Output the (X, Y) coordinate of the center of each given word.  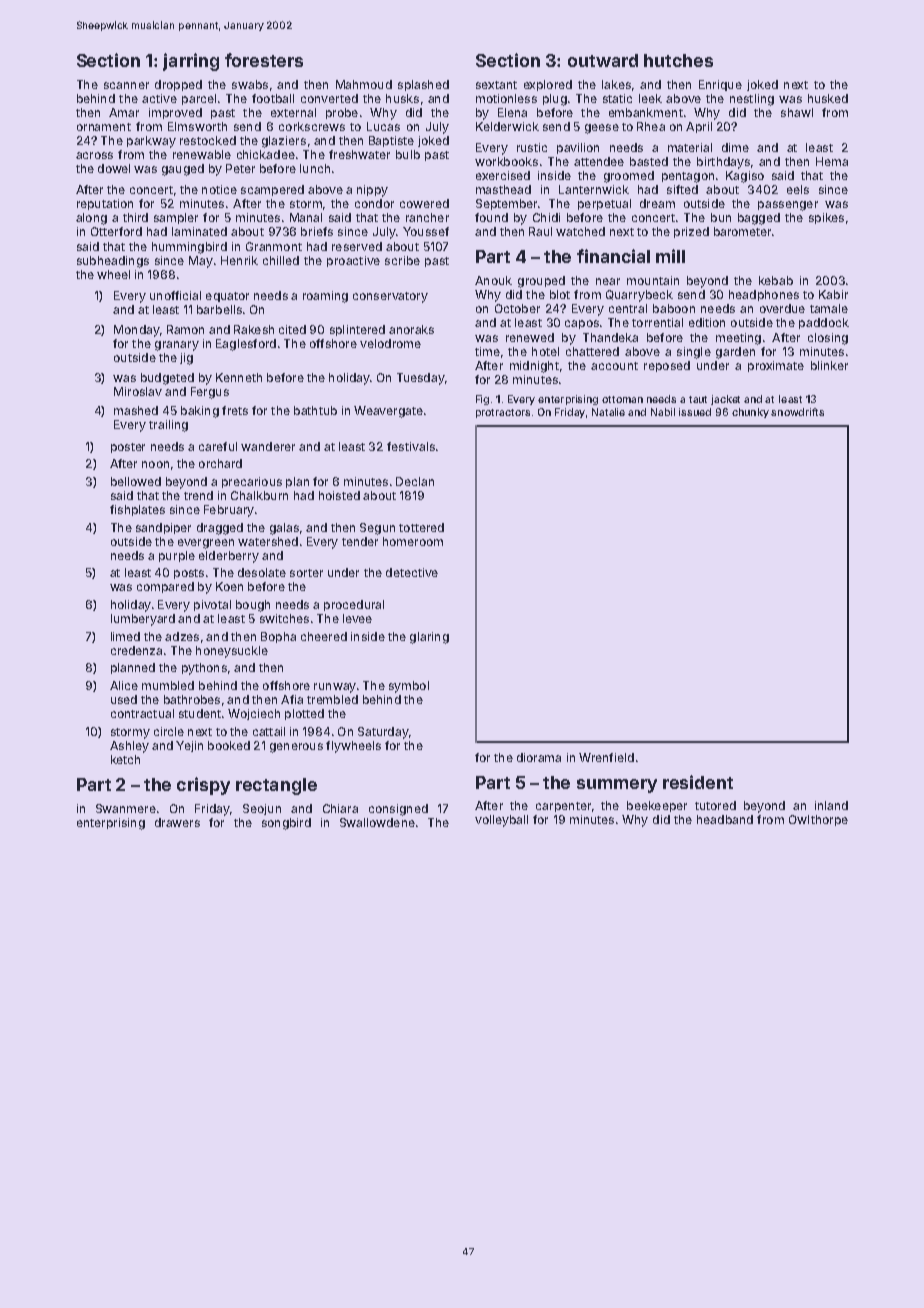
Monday (137, 331)
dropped (178, 85)
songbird (286, 824)
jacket (725, 400)
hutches (678, 60)
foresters (264, 60)
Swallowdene (377, 822)
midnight (534, 367)
